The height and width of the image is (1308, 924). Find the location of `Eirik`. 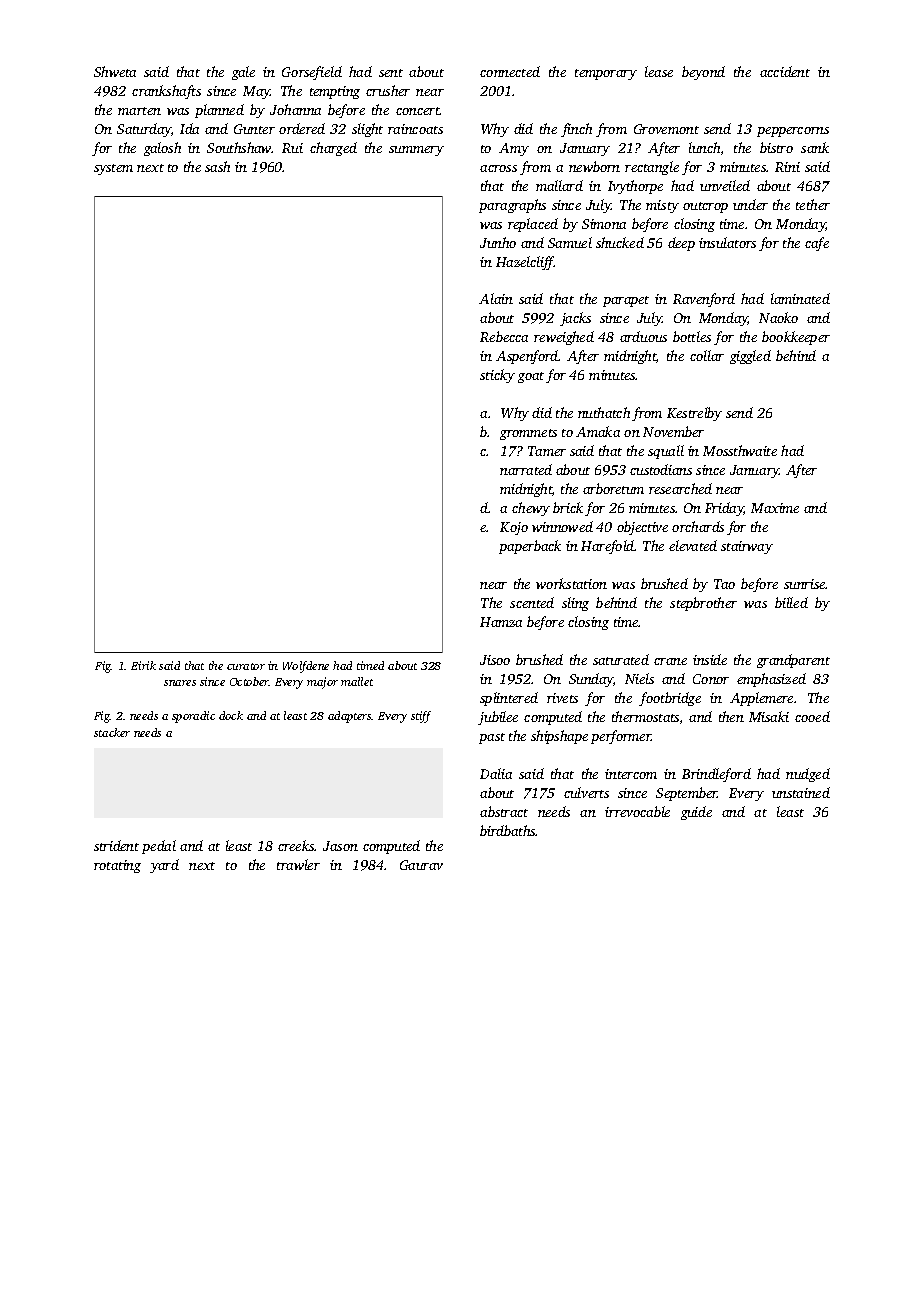

Eirik is located at coordinates (143, 665).
